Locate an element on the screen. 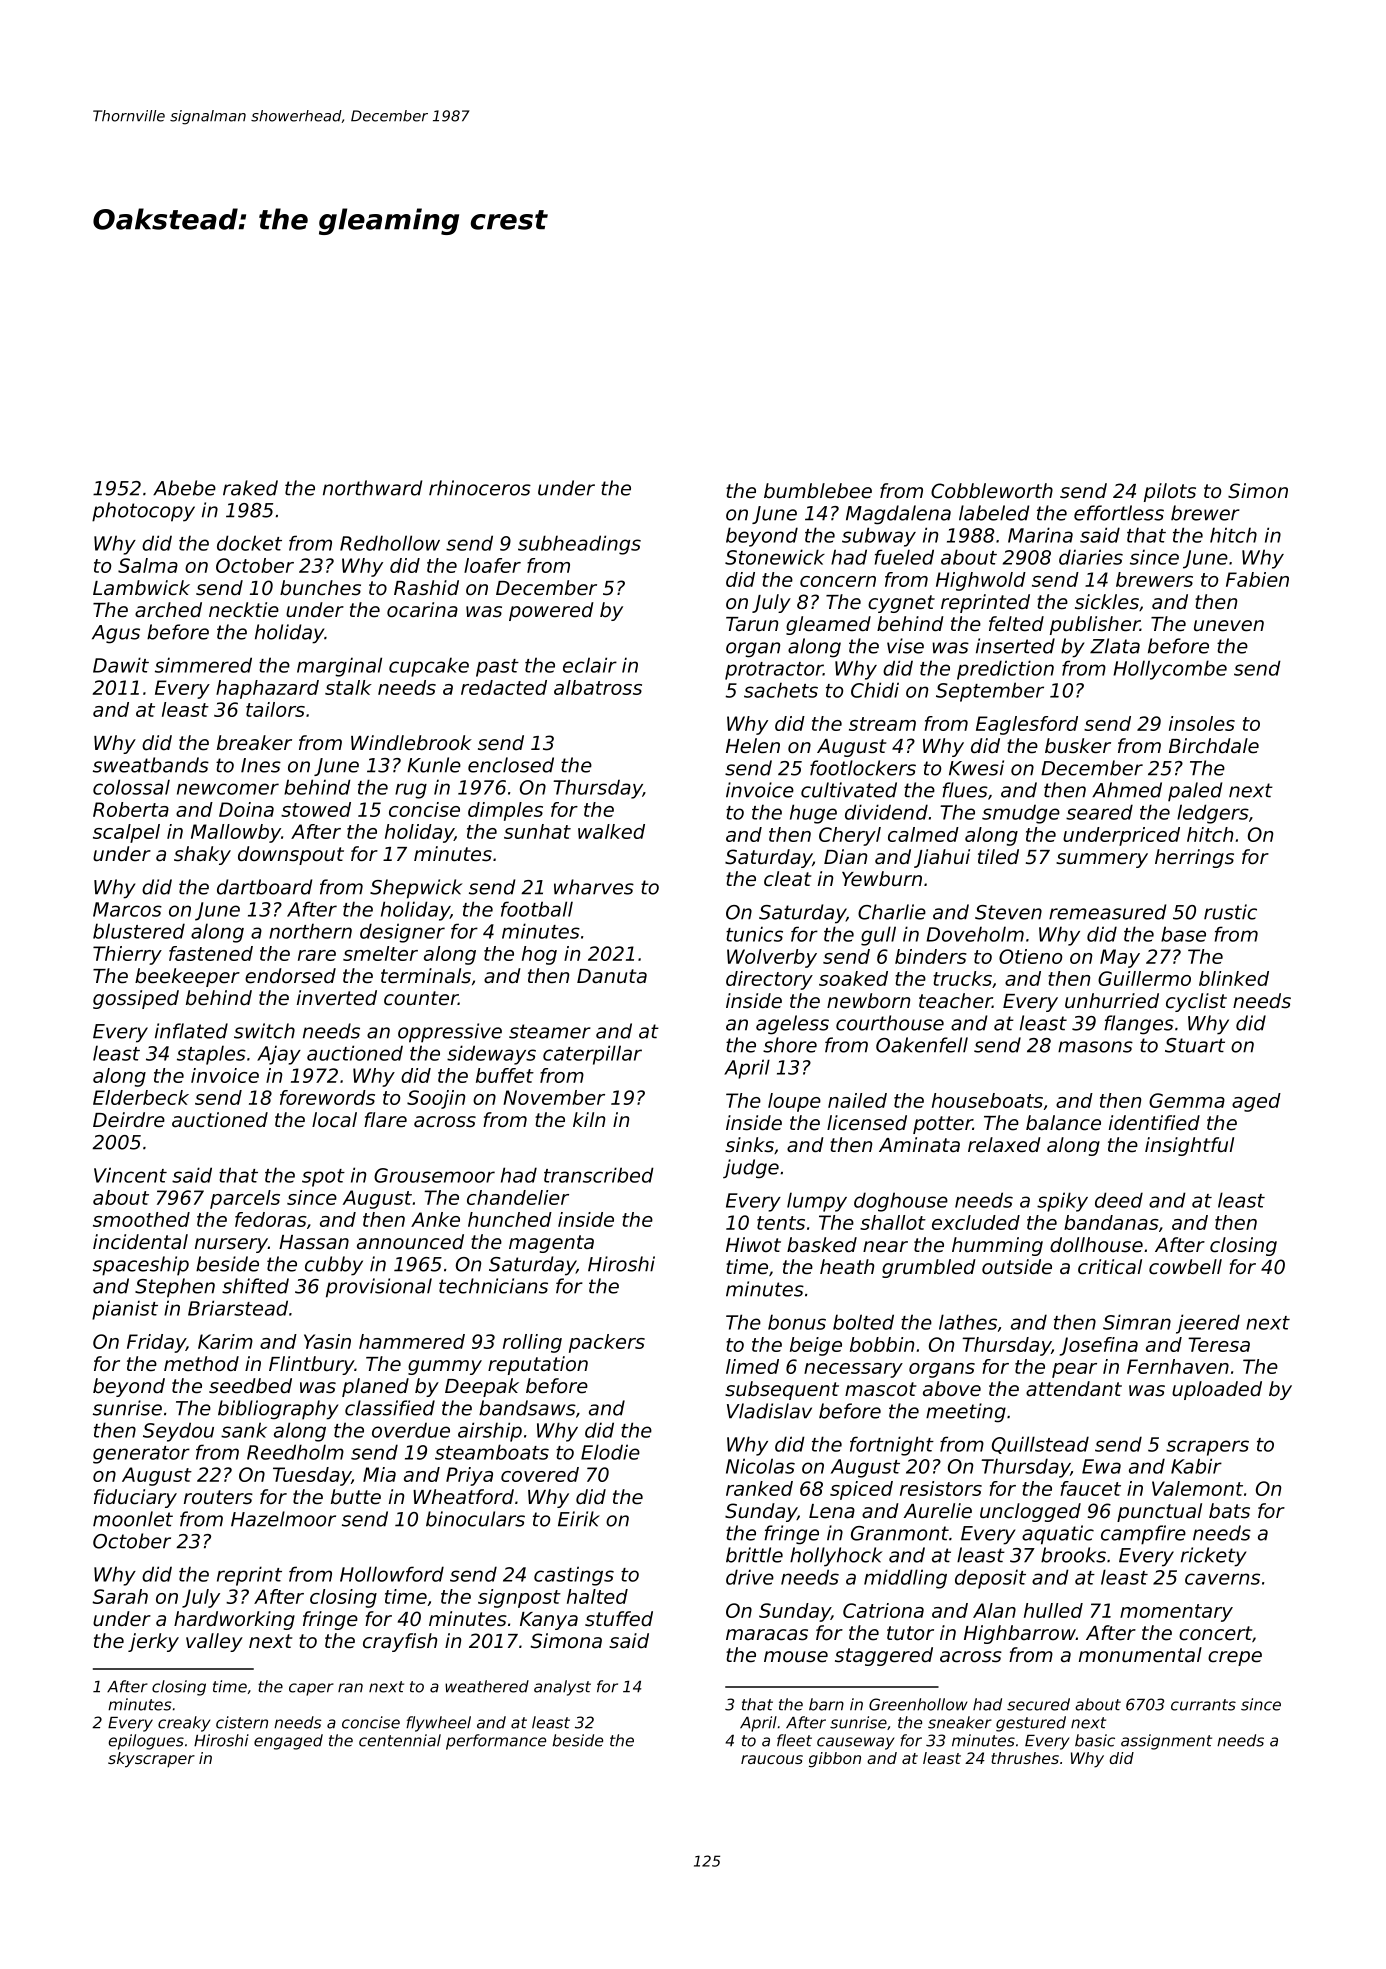 The image size is (1386, 1969). bonus is located at coordinates (797, 1322).
